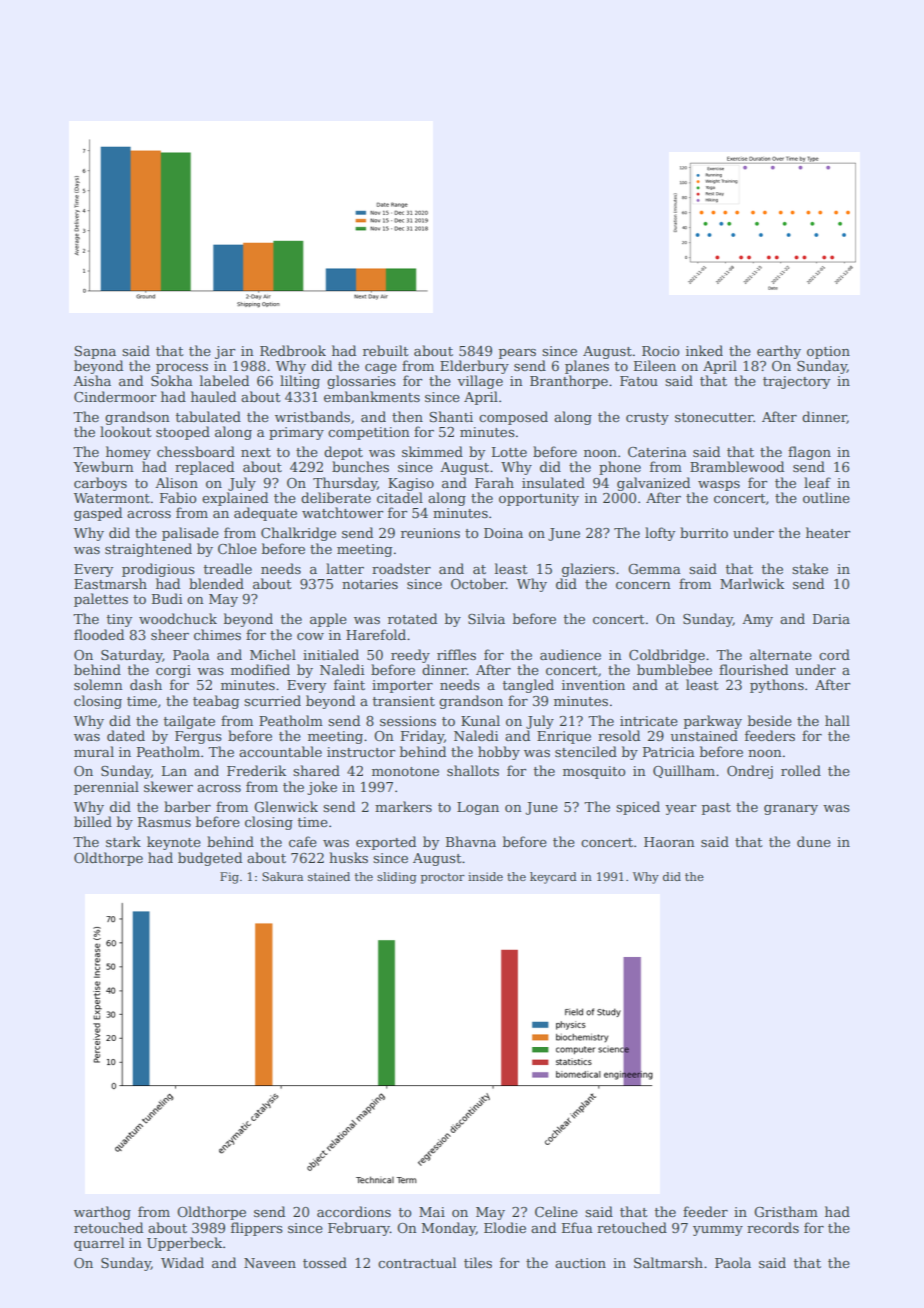 The image size is (924, 1308). Describe the element at coordinates (588, 570) in the screenshot. I see `glaziers` at that location.
